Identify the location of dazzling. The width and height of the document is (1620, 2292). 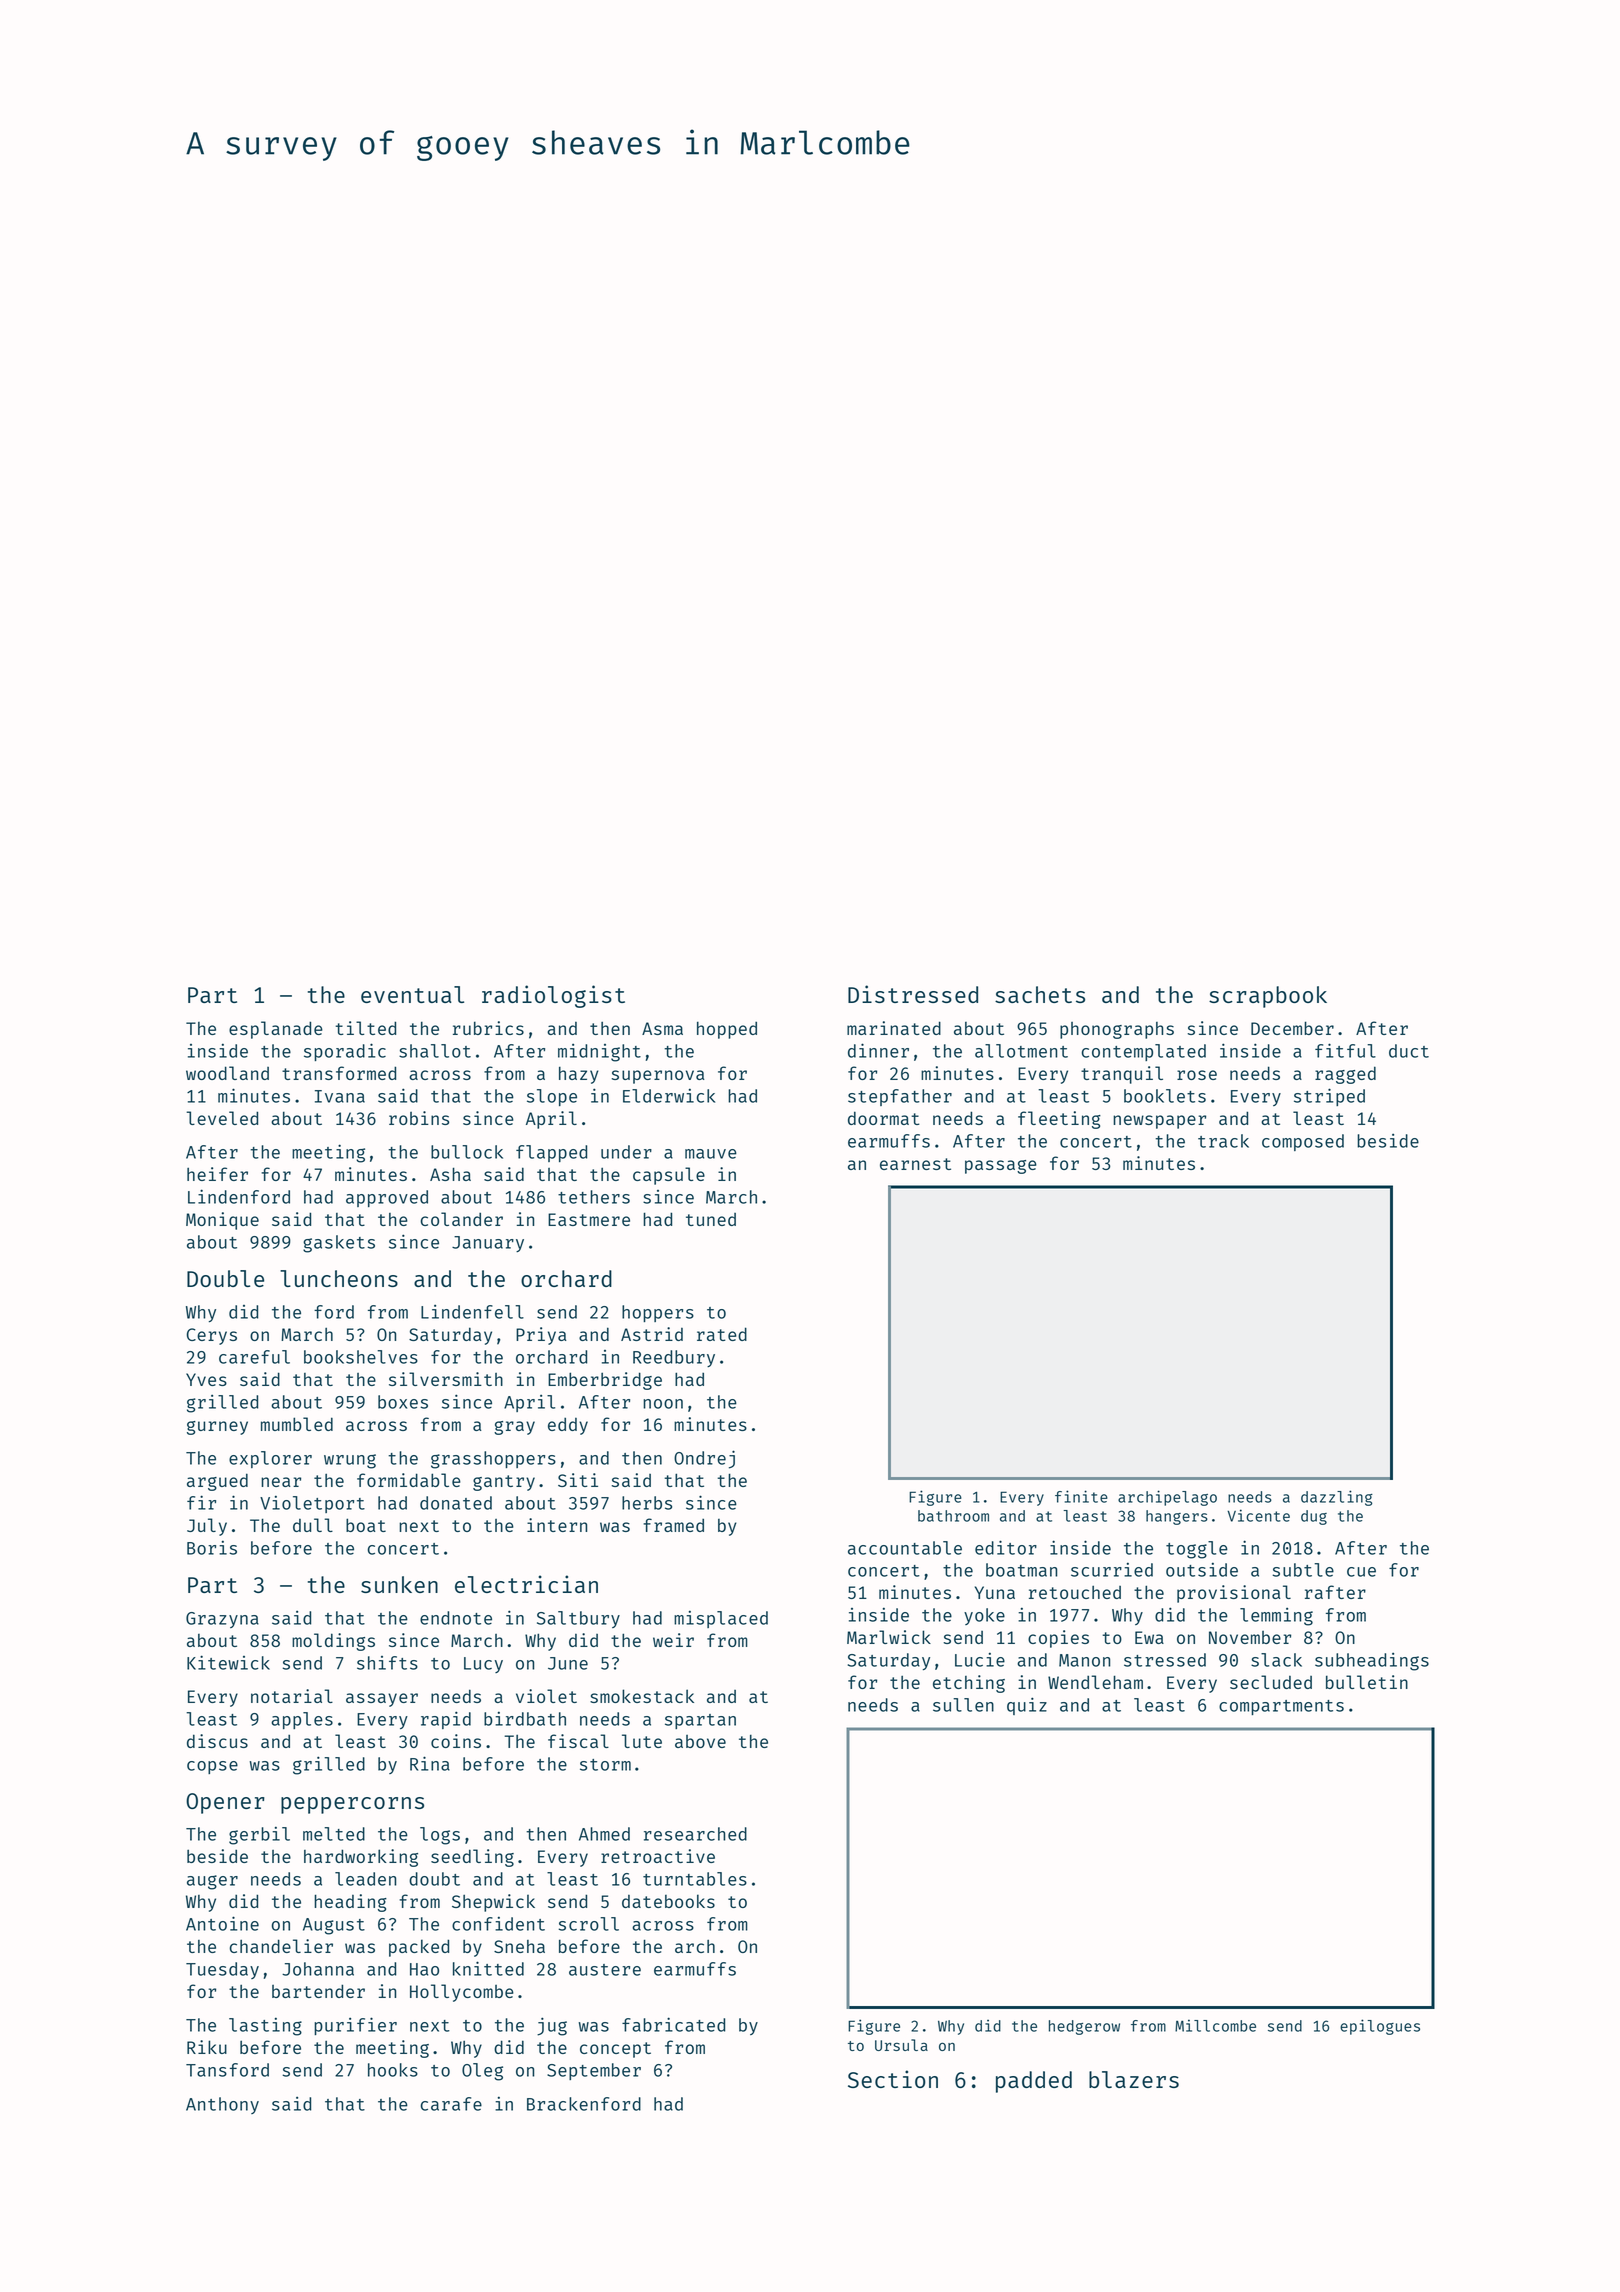
(1337, 1498).
